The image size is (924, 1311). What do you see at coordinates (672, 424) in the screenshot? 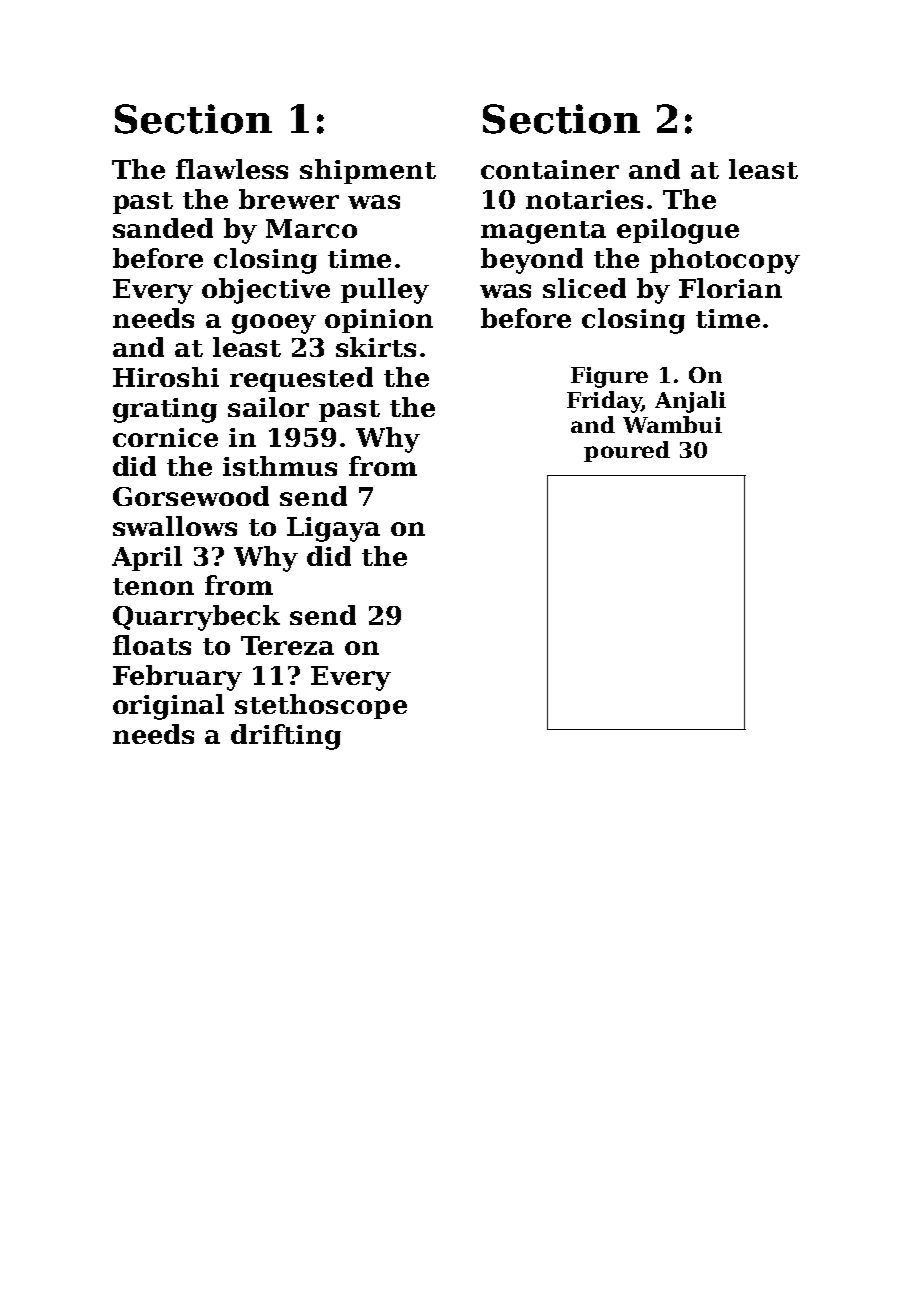
I see `Wambui` at bounding box center [672, 424].
